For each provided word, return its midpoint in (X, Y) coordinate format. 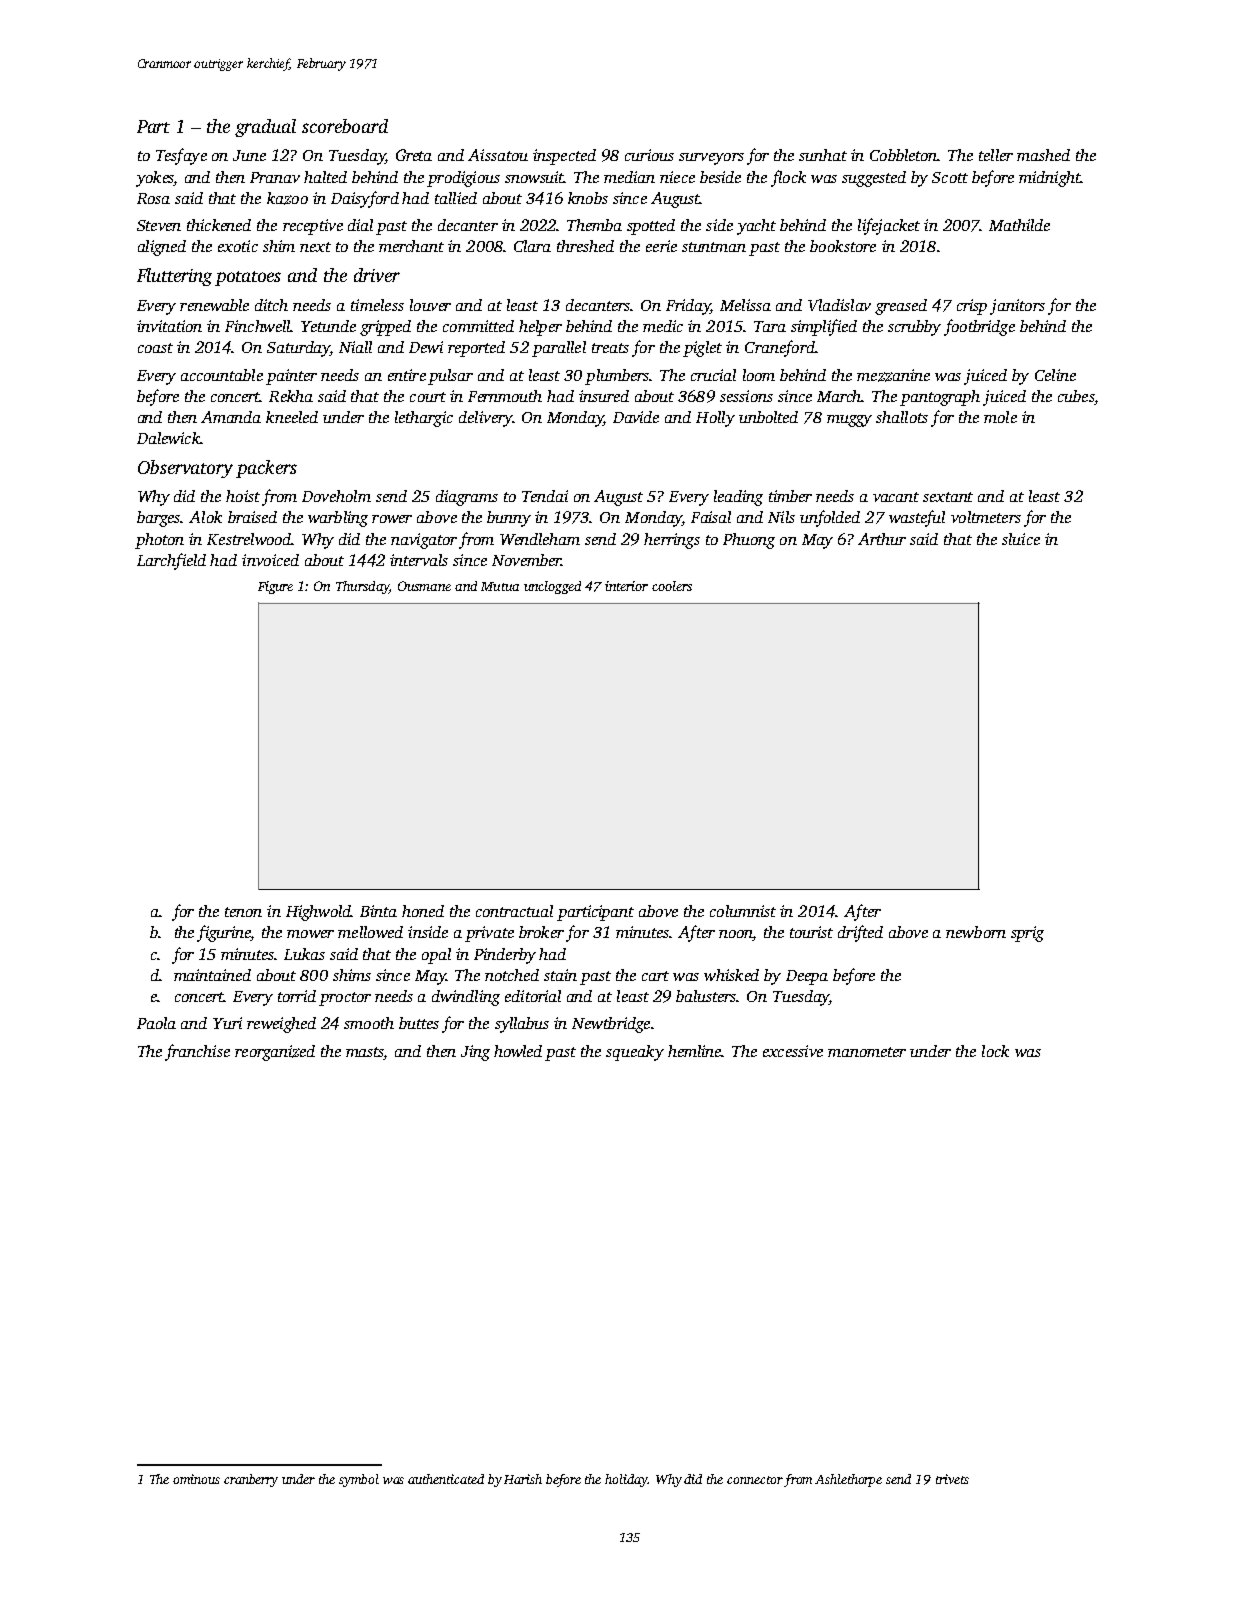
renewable (214, 305)
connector (755, 1480)
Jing (475, 1053)
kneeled (292, 417)
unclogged (552, 587)
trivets (952, 1479)
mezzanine (893, 375)
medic (663, 326)
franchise (197, 1052)
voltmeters (986, 517)
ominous (196, 1479)
